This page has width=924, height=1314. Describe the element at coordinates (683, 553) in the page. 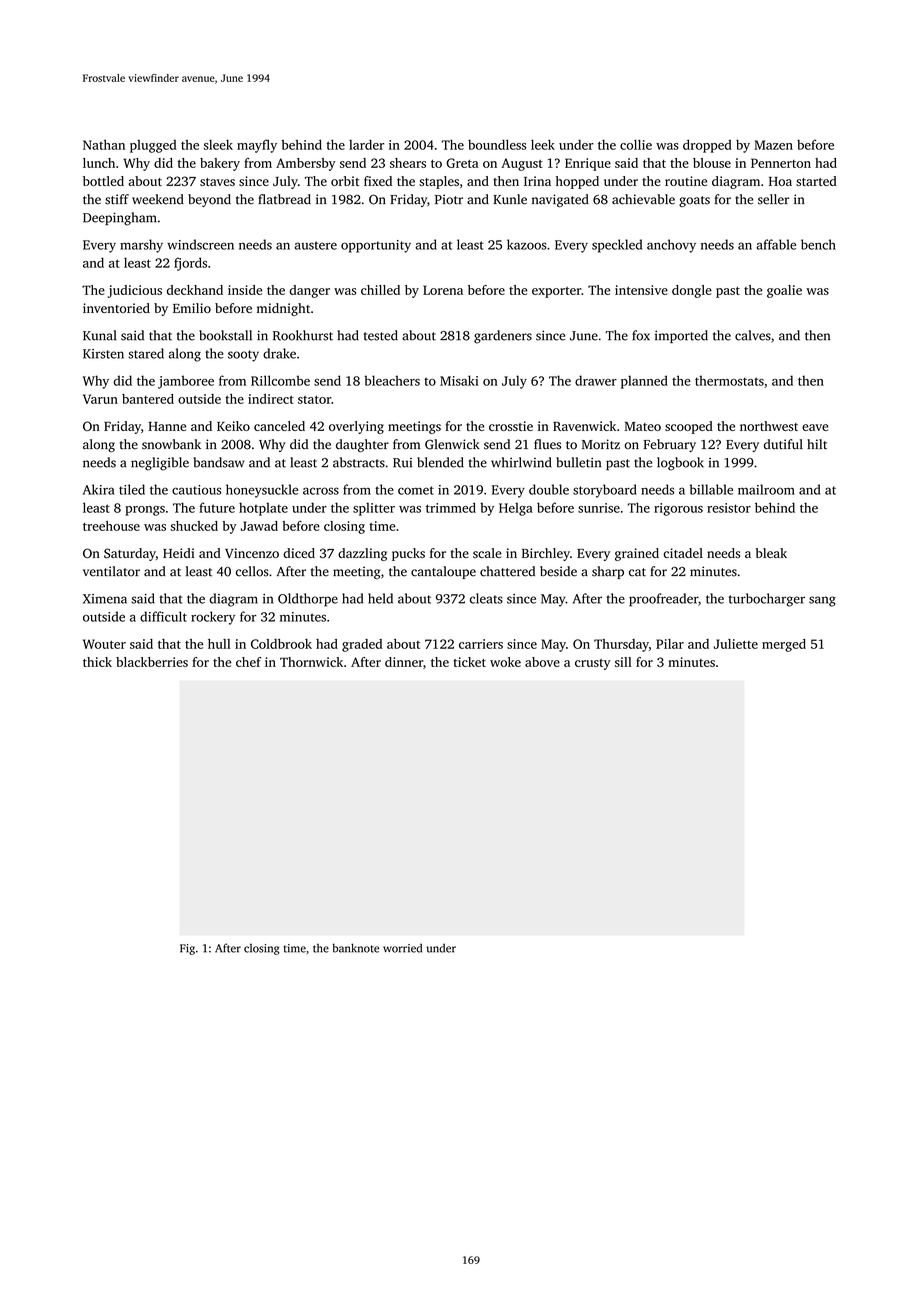

I see `citadel` at that location.
